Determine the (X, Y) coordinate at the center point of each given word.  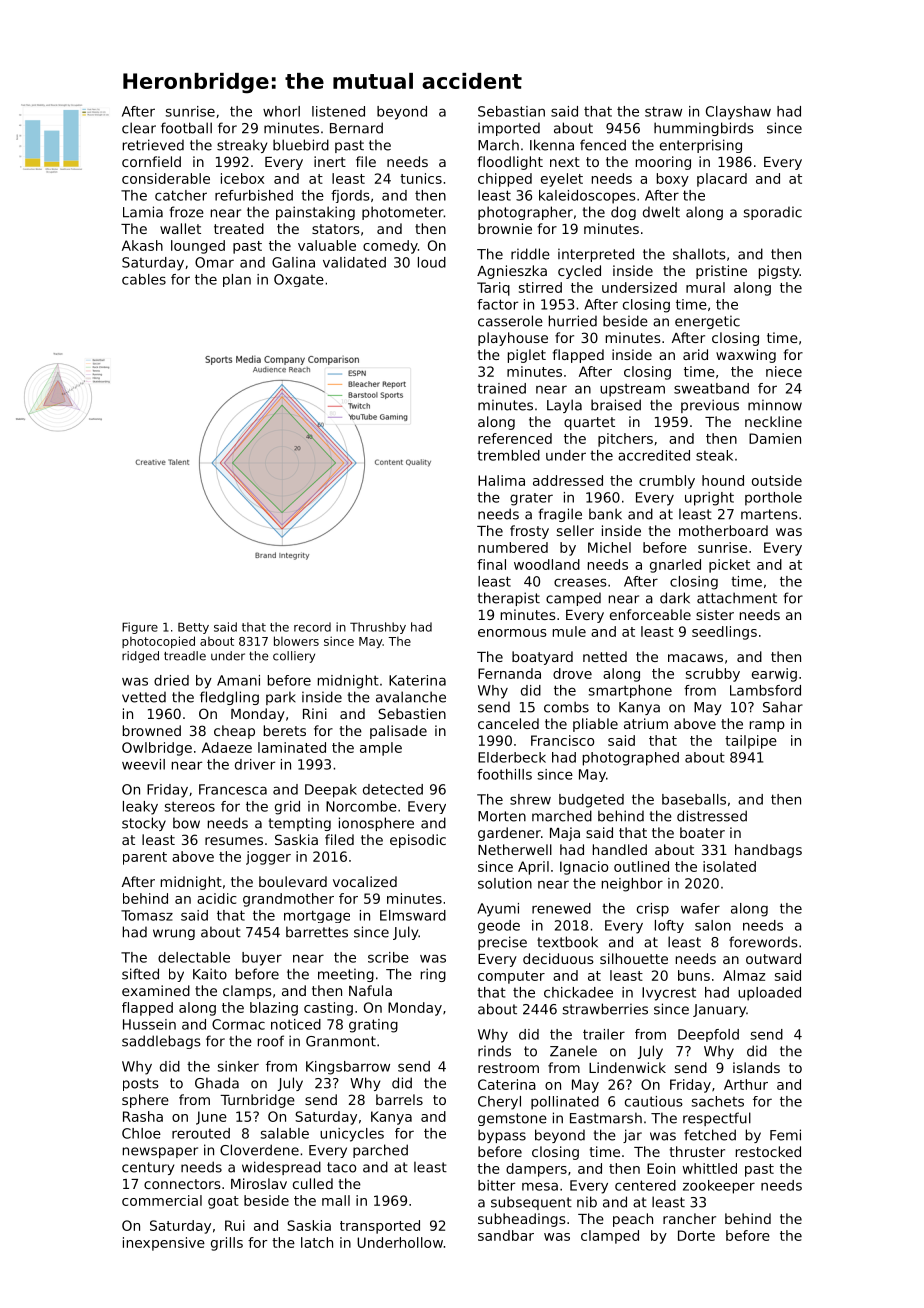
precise (502, 943)
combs (566, 707)
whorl (281, 111)
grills (227, 1244)
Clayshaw (738, 113)
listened (338, 111)
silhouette (634, 958)
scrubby (713, 675)
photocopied (158, 642)
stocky (144, 824)
